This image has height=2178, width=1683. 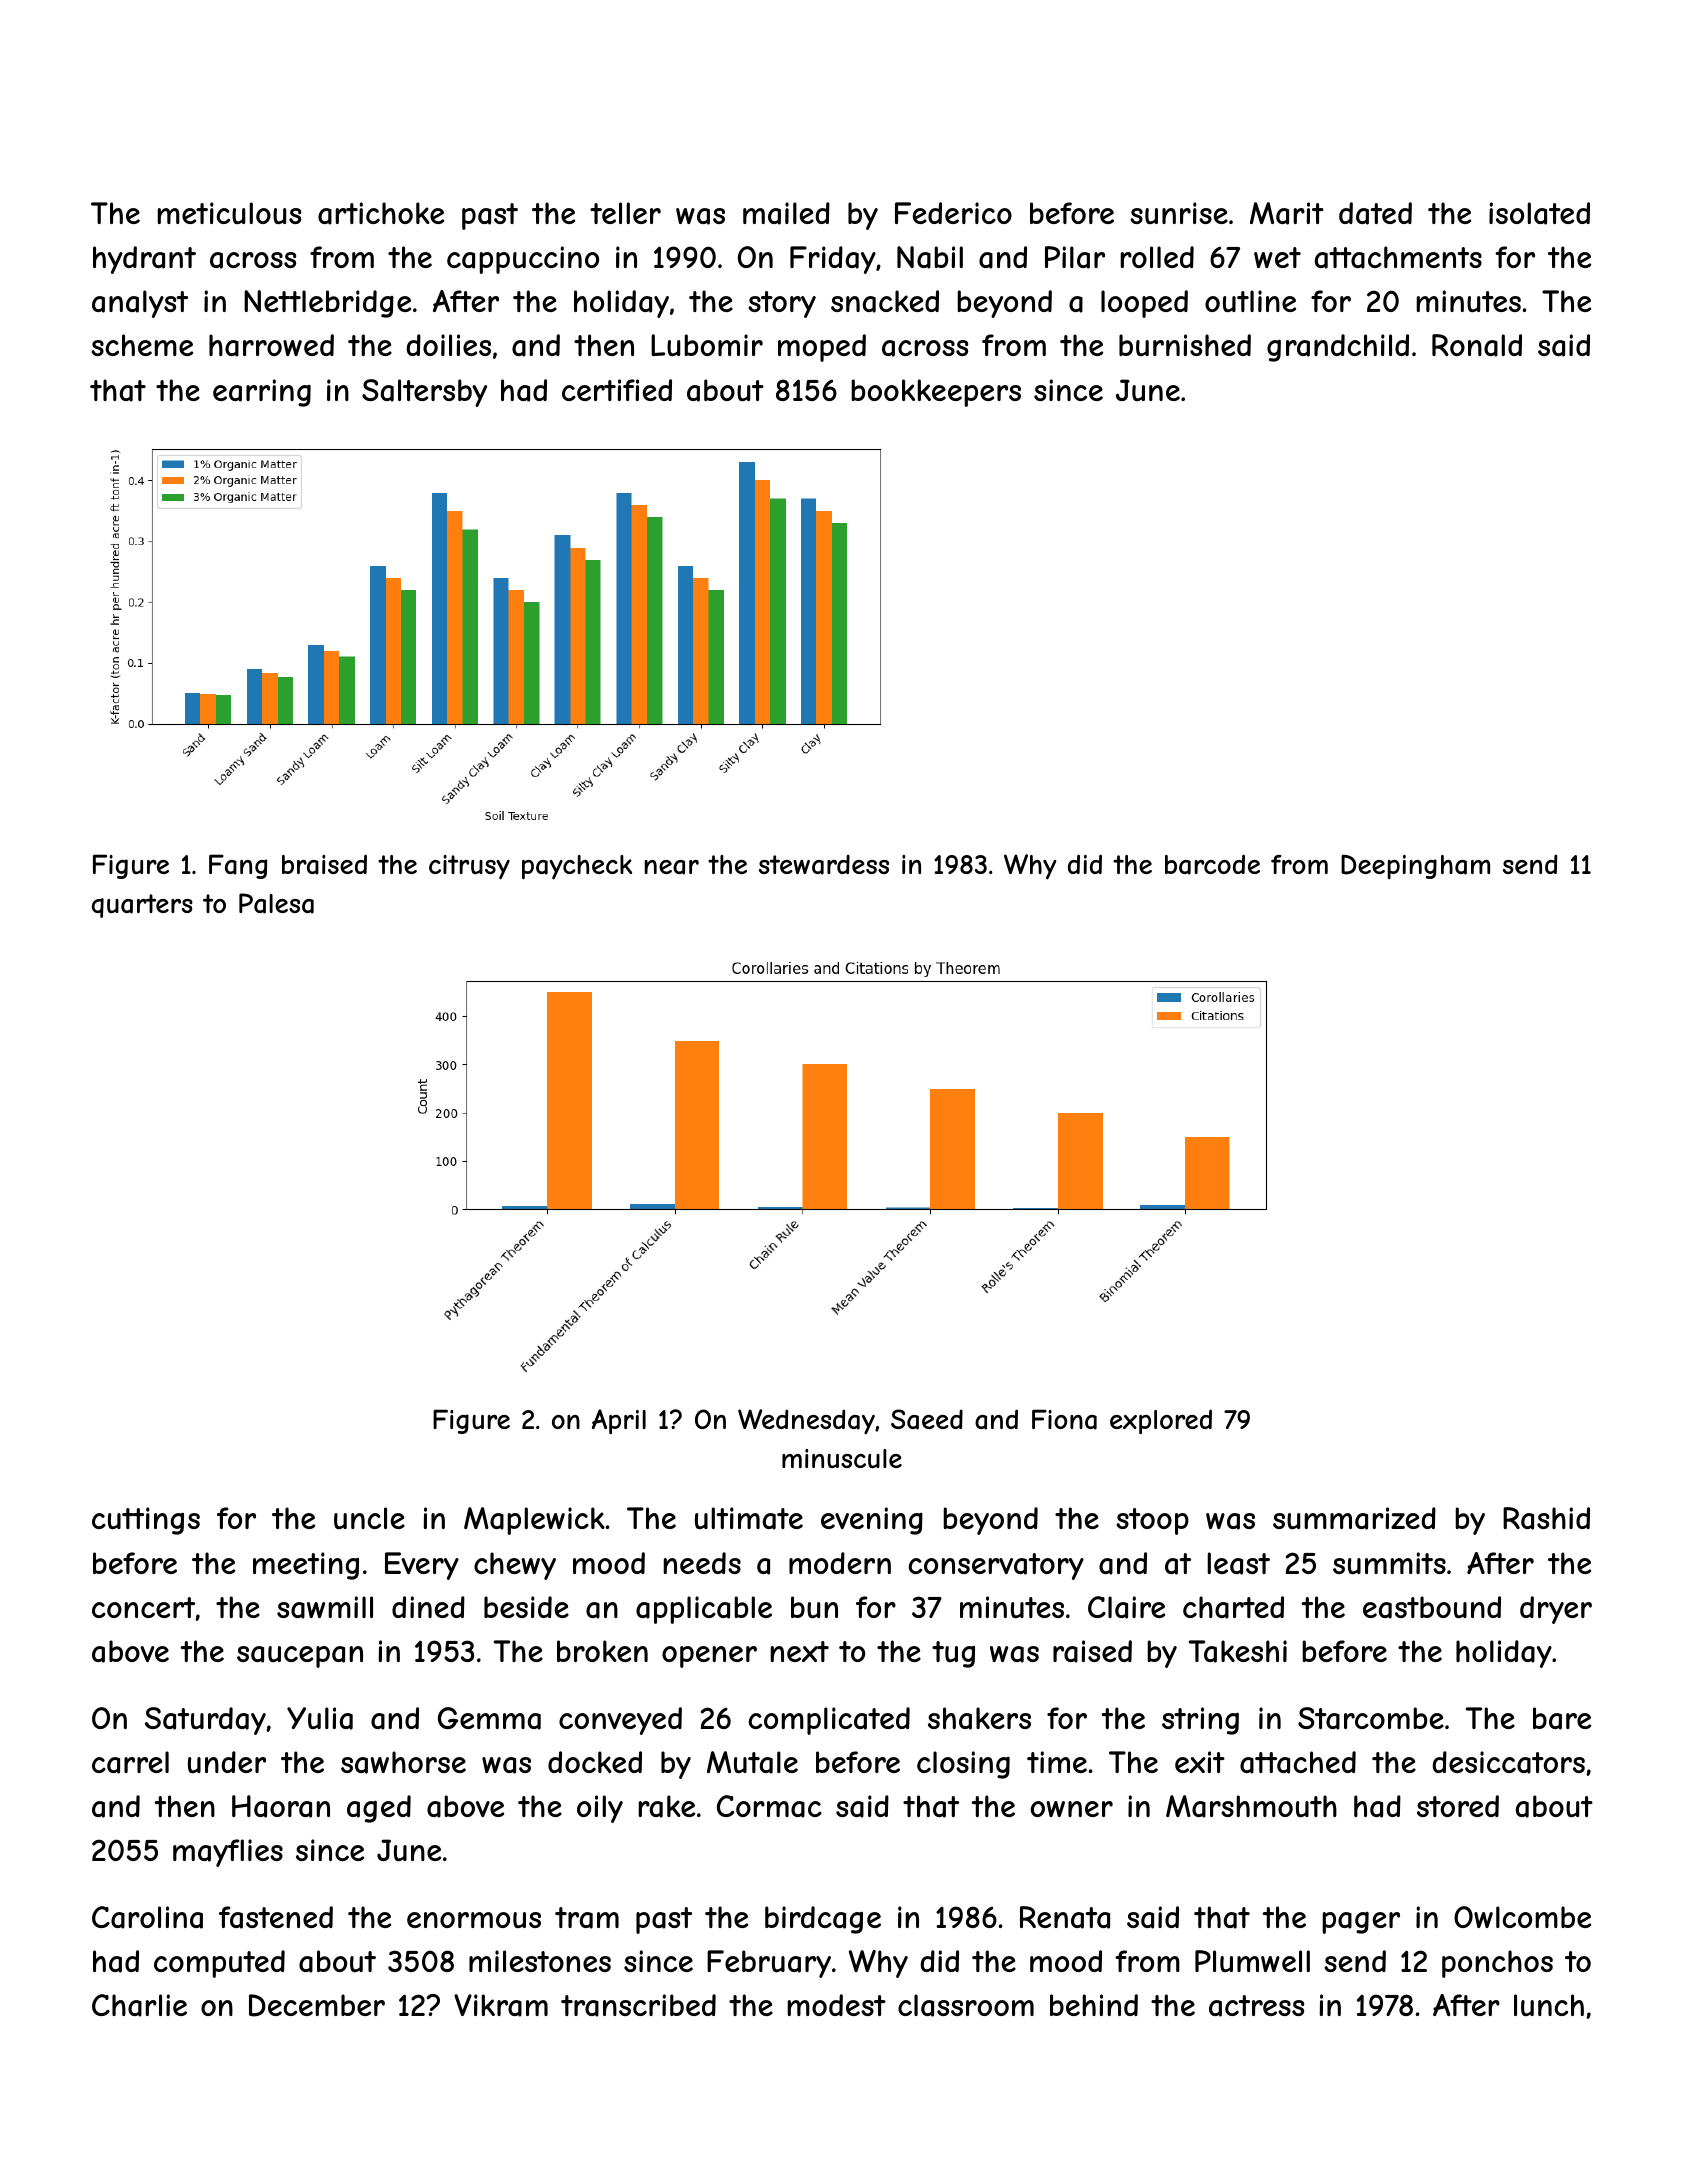 I want to click on fastened, so click(x=276, y=1917).
